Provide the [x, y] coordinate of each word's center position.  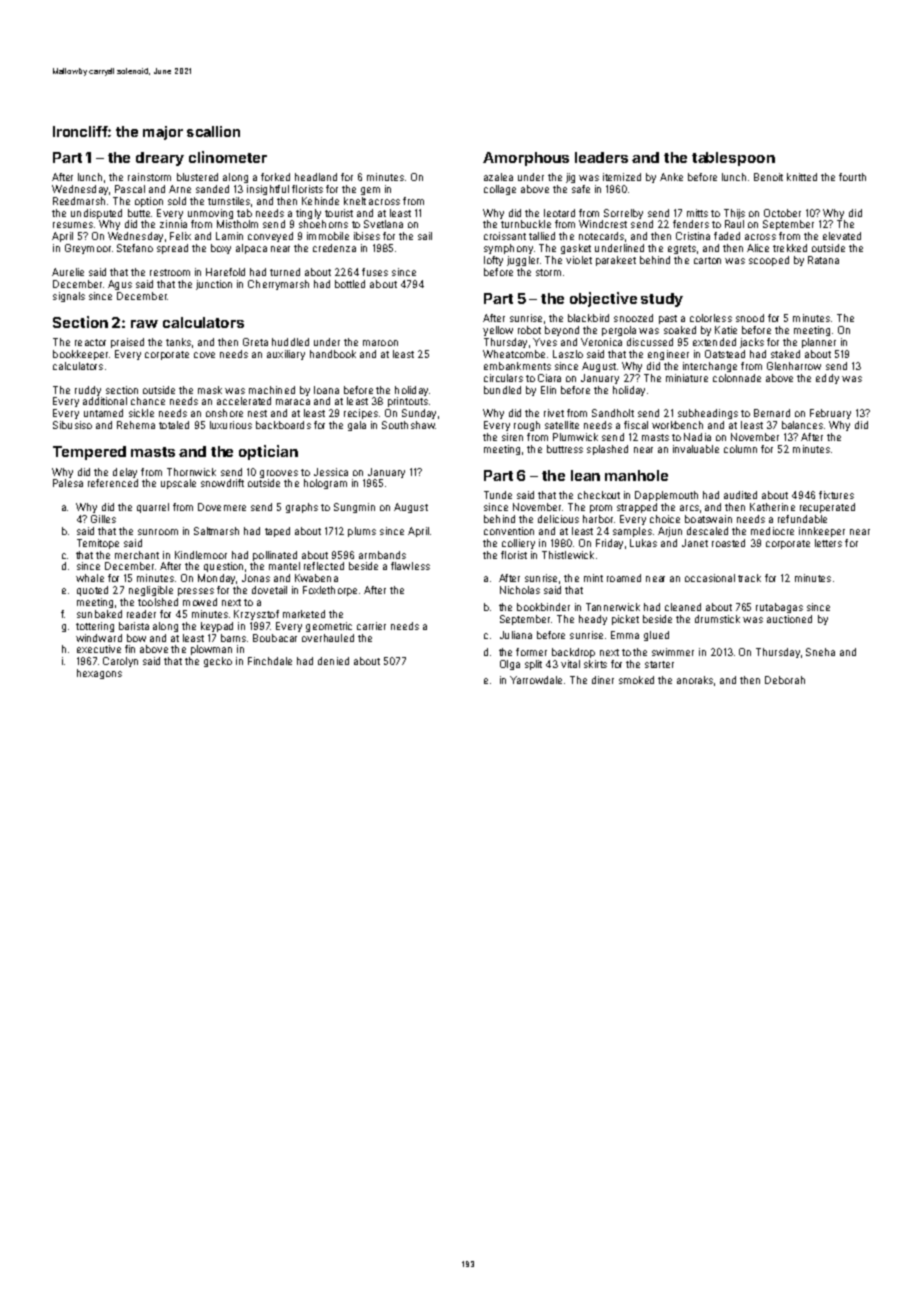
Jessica [331, 472]
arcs [689, 508]
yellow [498, 331]
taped [277, 532]
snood [750, 318]
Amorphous [526, 159]
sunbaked [99, 614]
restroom [170, 272]
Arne [180, 189]
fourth [852, 177]
